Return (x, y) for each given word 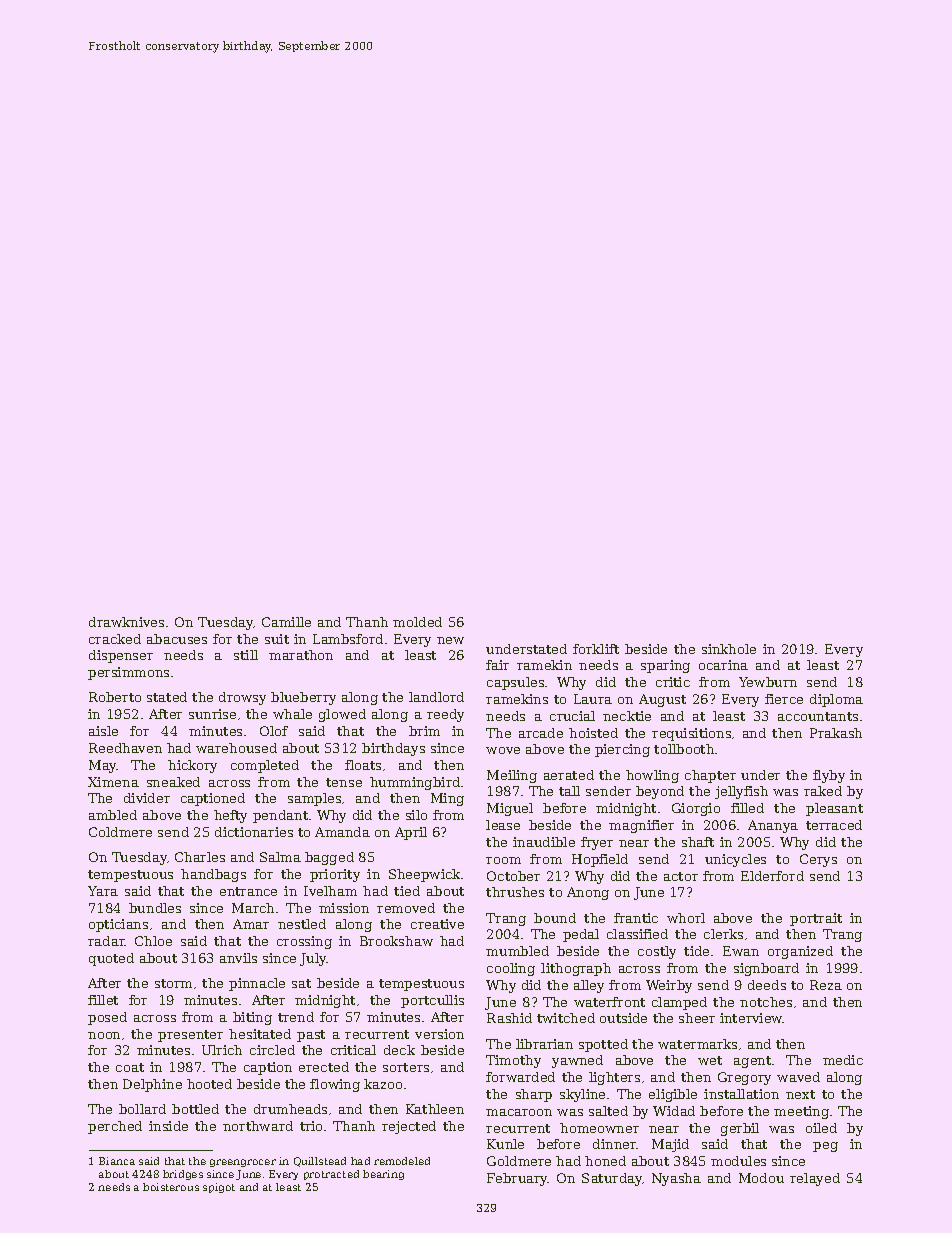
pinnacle (257, 984)
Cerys (818, 860)
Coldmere (120, 832)
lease (503, 825)
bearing (383, 1175)
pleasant (834, 809)
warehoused (236, 748)
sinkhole (729, 649)
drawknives (126, 622)
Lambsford (348, 639)
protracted (331, 1175)
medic (843, 1060)
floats (363, 765)
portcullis (432, 1001)
